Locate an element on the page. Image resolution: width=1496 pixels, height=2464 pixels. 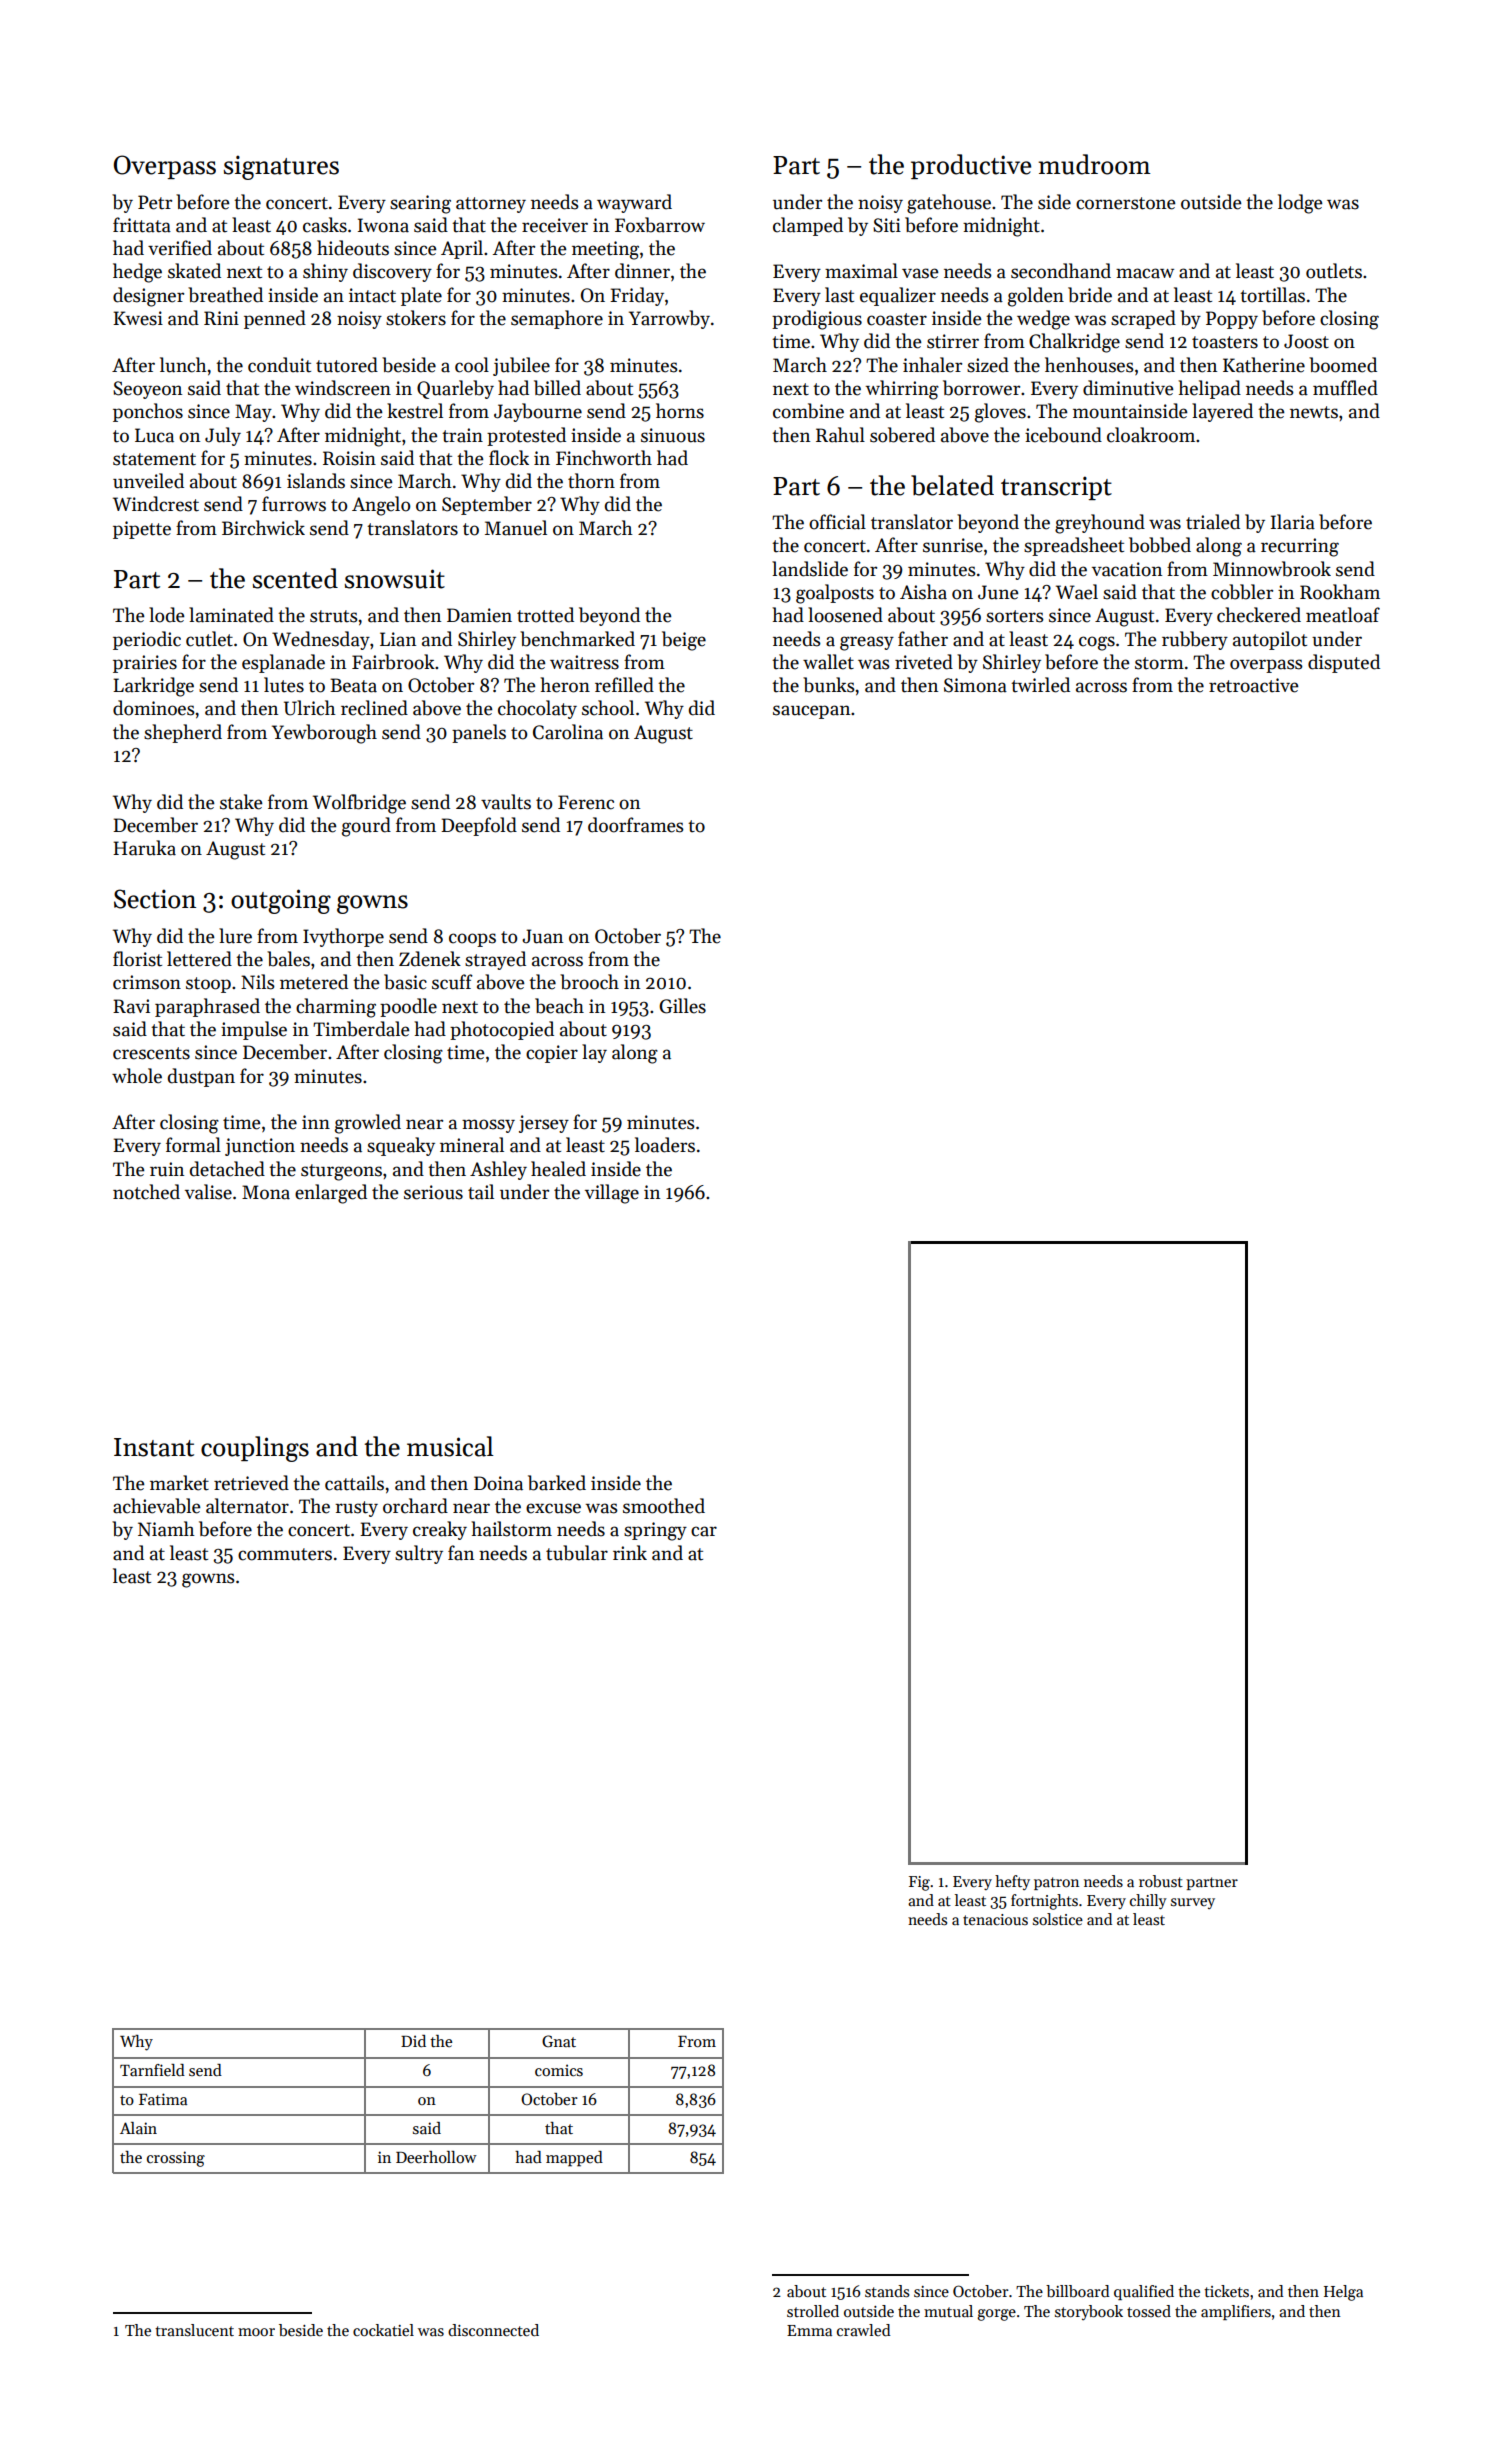
Fig is located at coordinates (919, 1883).
